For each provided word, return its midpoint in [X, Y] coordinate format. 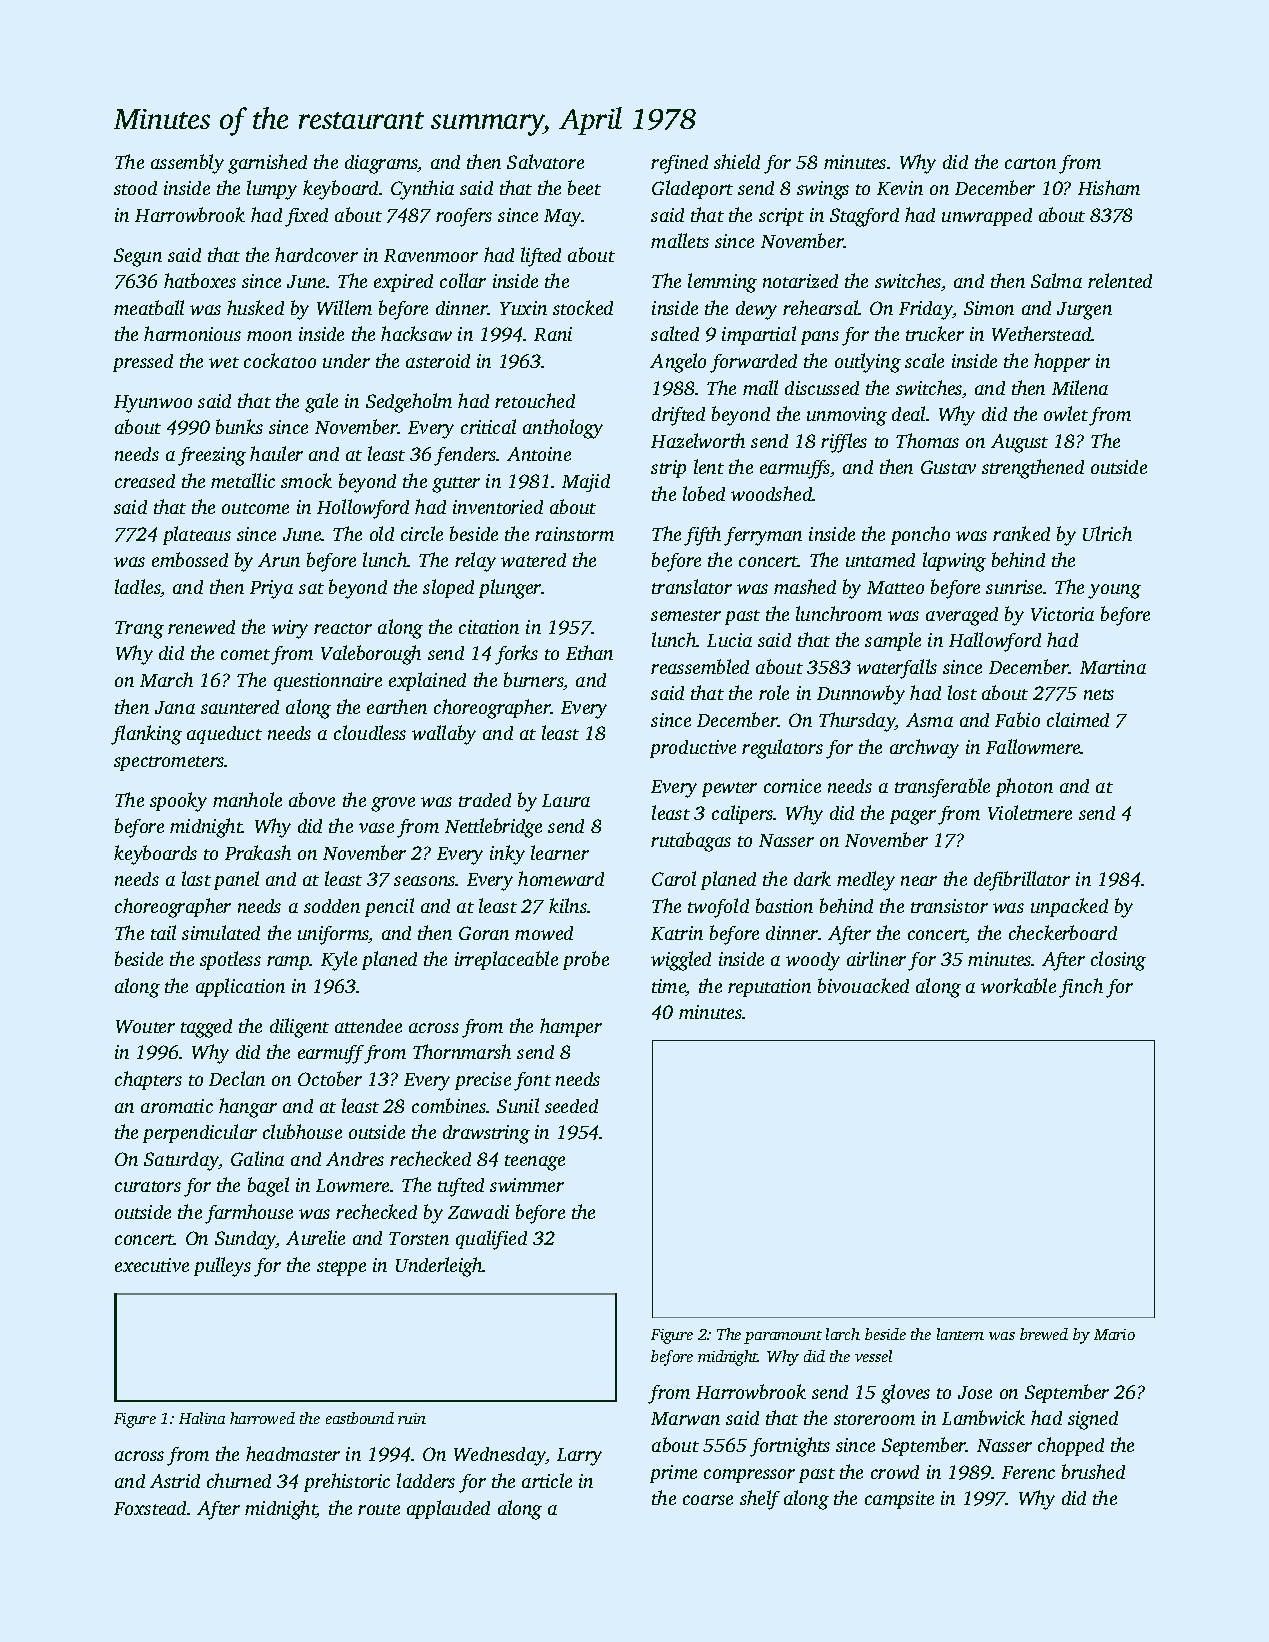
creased [145, 481]
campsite [899, 1500]
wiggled [681, 961]
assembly [187, 164]
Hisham [1109, 187]
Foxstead [150, 1508]
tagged [206, 1028]
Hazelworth [698, 440]
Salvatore [545, 161]
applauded [448, 1509]
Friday [926, 310]
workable [1018, 985]
